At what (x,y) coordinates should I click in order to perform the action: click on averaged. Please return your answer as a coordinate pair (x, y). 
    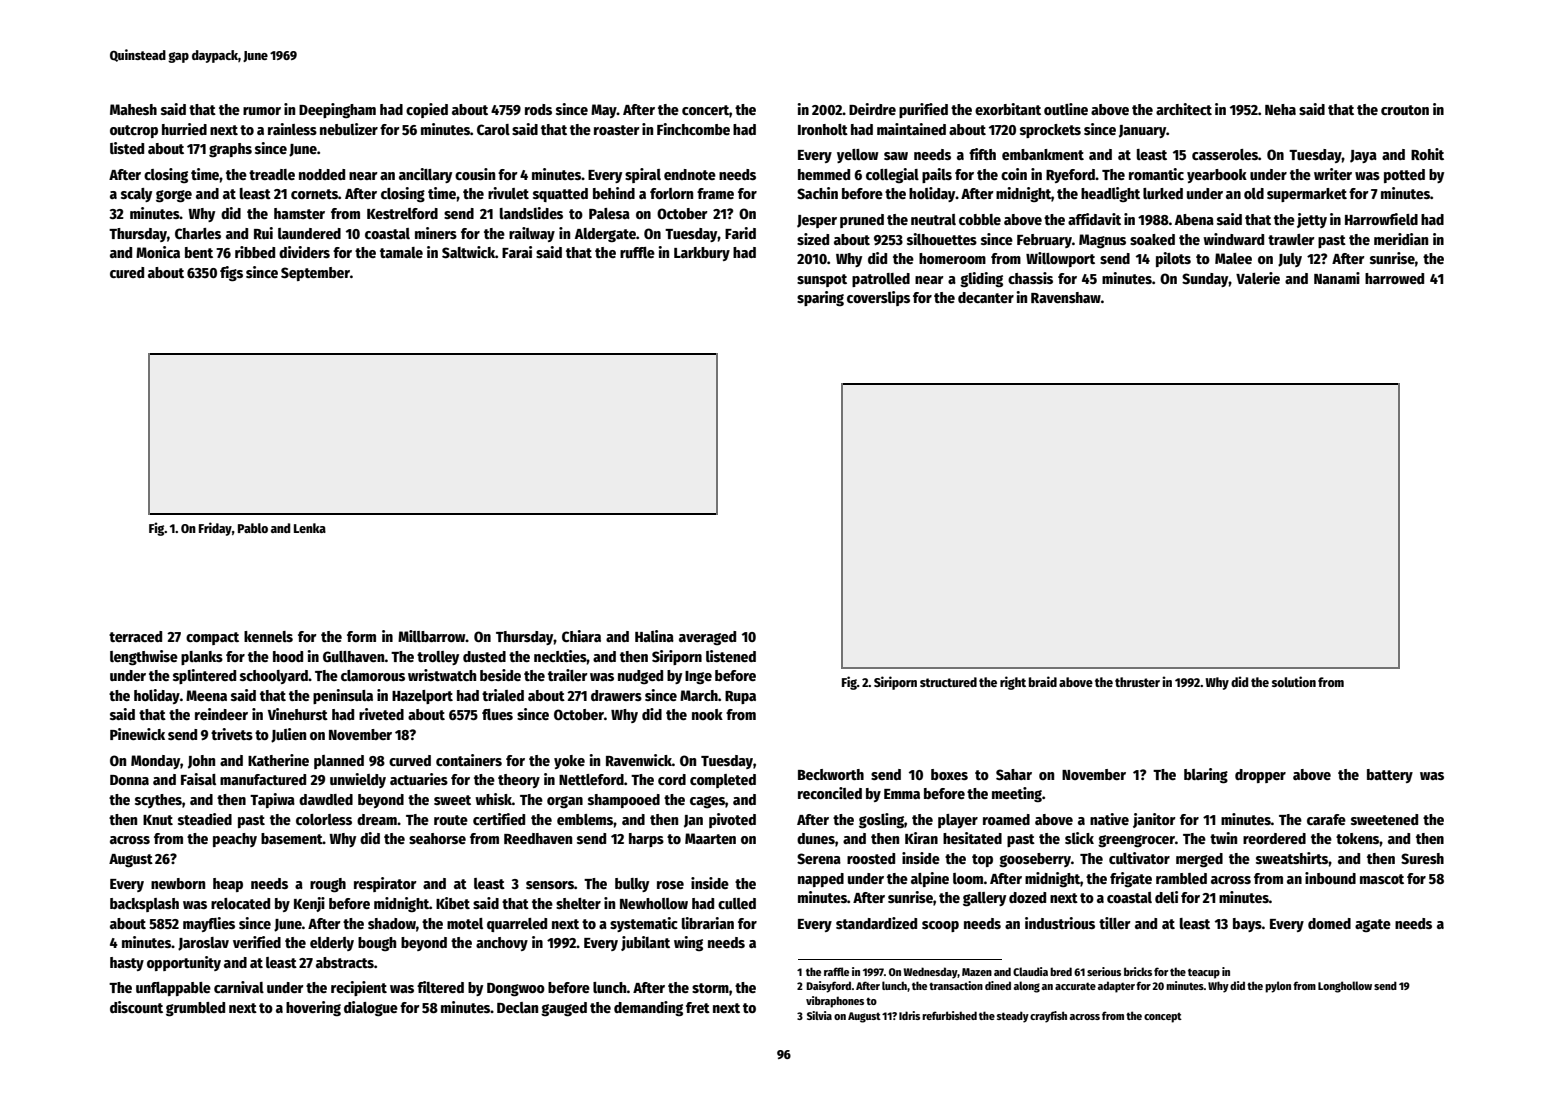
    Looking at the image, I should click on (707, 638).
